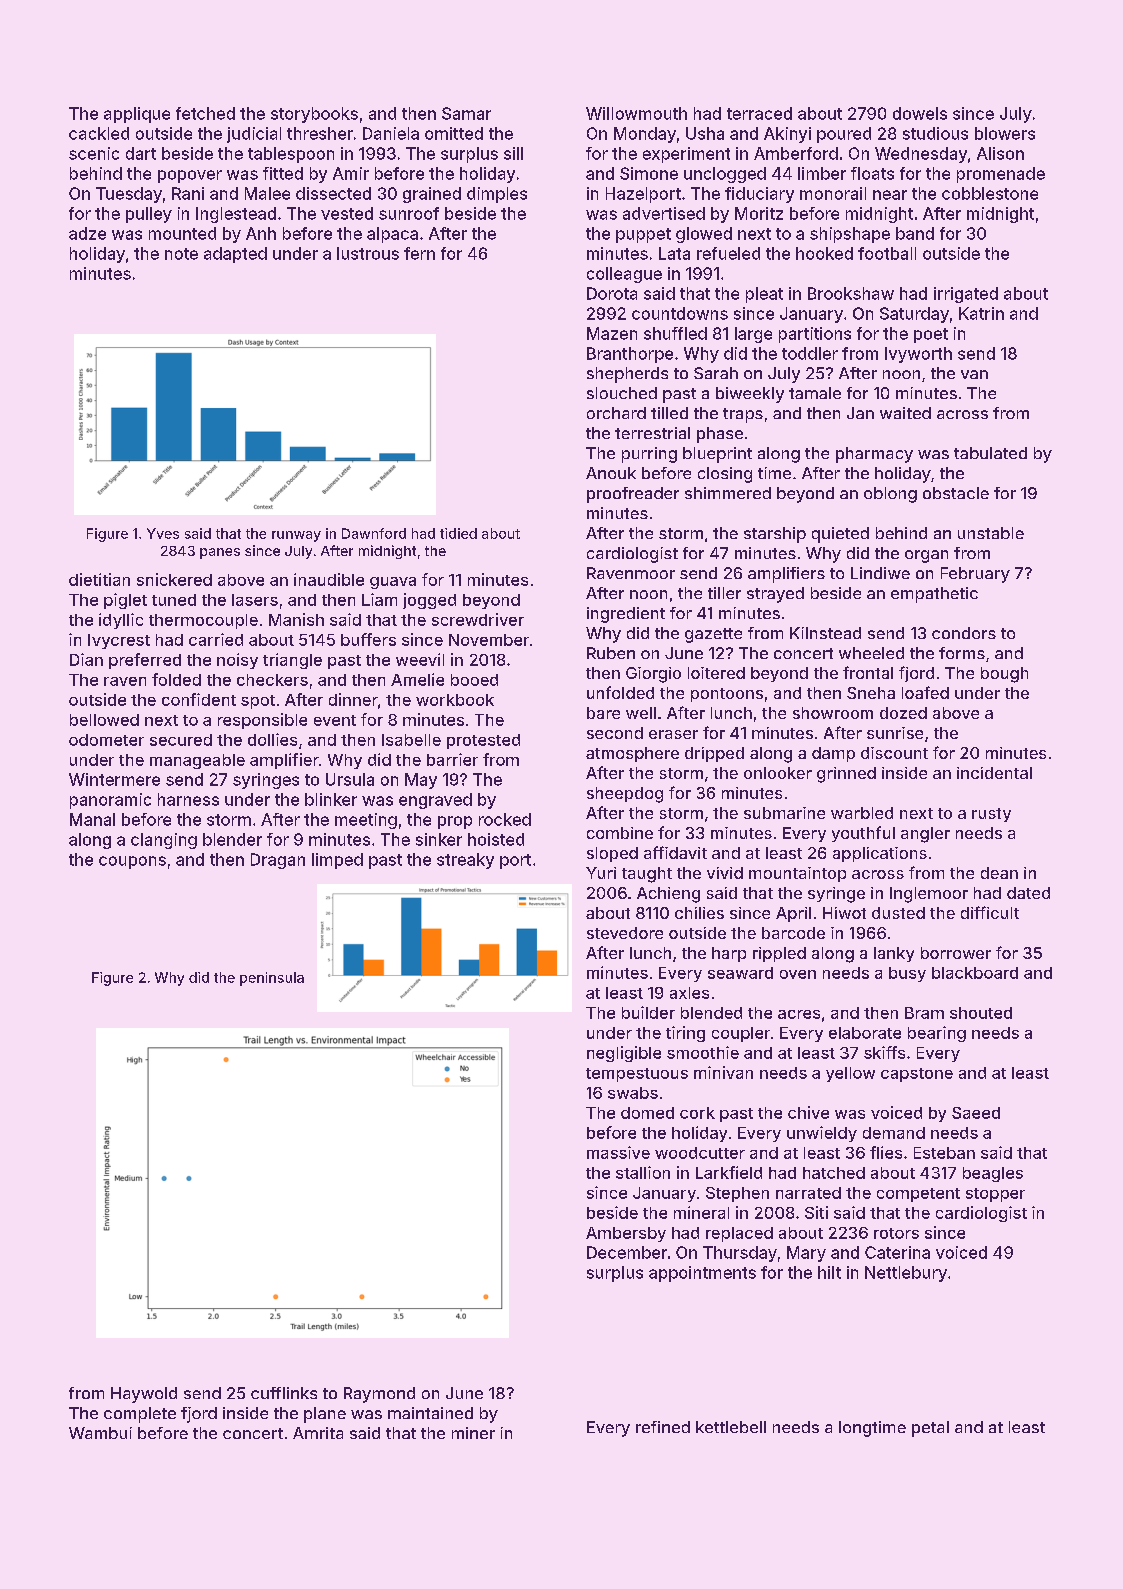 This document has width=1123, height=1589. What do you see at coordinates (784, 813) in the document?
I see `submarine` at bounding box center [784, 813].
